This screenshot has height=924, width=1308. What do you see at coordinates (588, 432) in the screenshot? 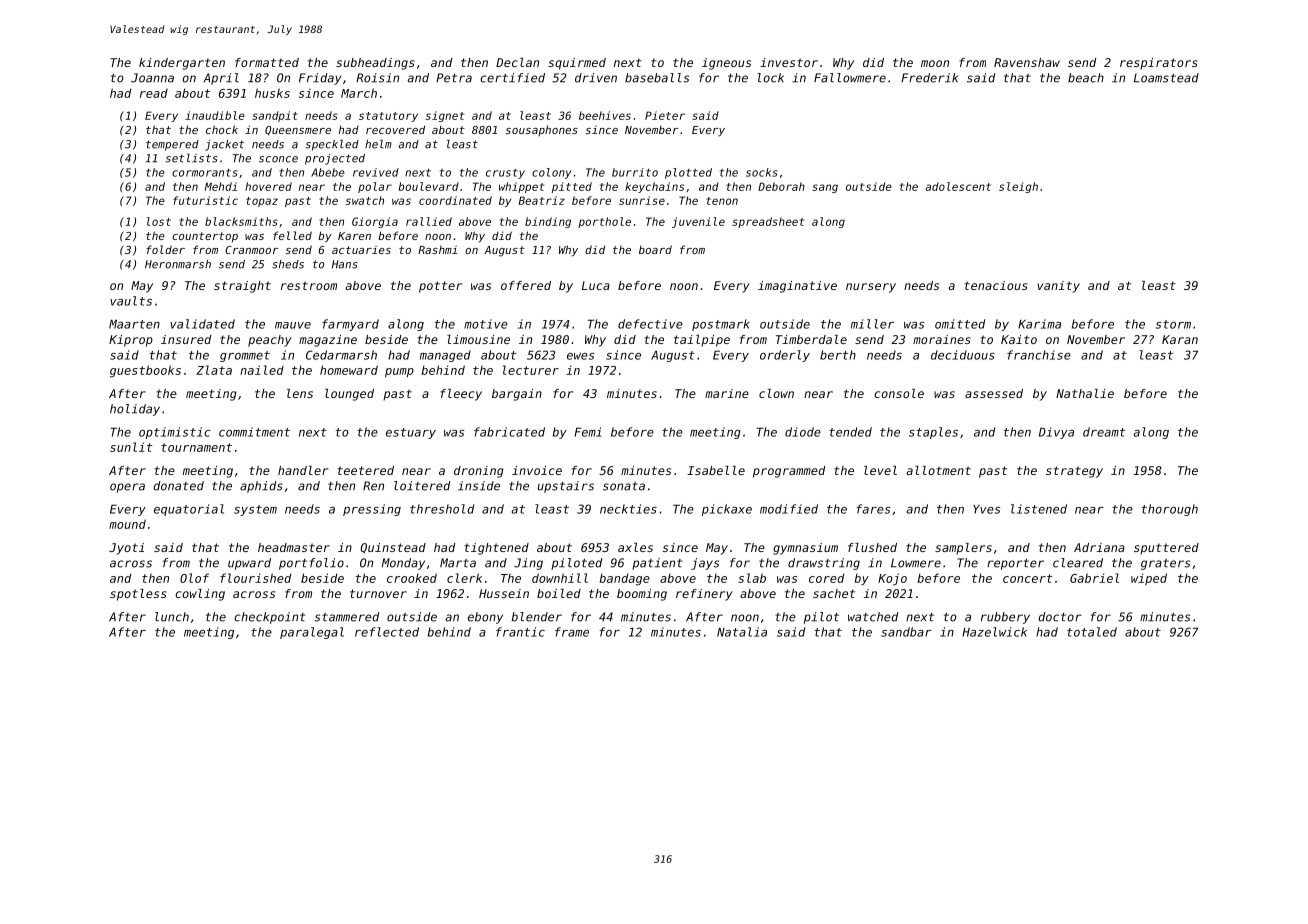
I see `Femi` at bounding box center [588, 432].
